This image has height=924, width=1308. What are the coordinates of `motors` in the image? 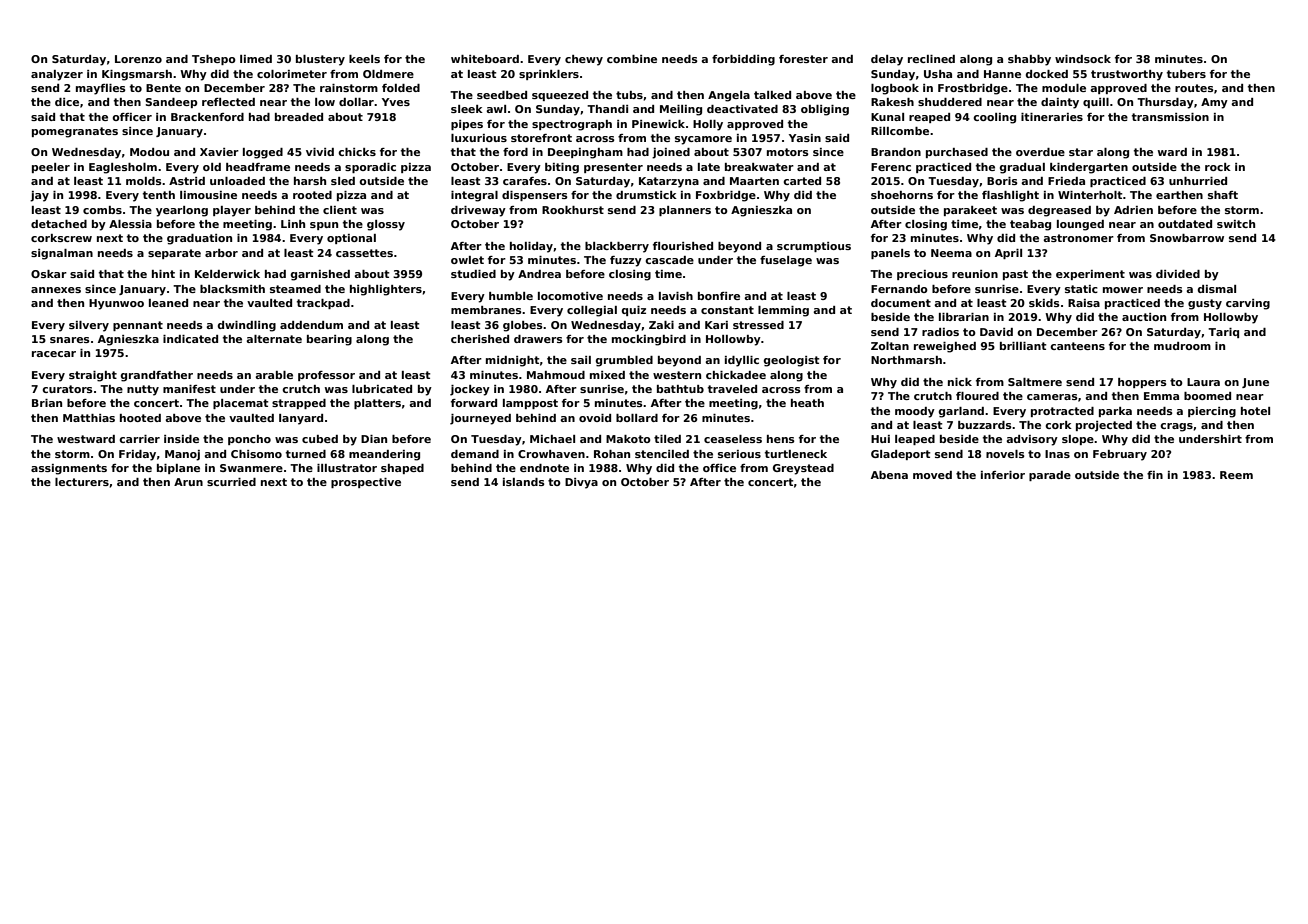 It's located at (788, 152).
